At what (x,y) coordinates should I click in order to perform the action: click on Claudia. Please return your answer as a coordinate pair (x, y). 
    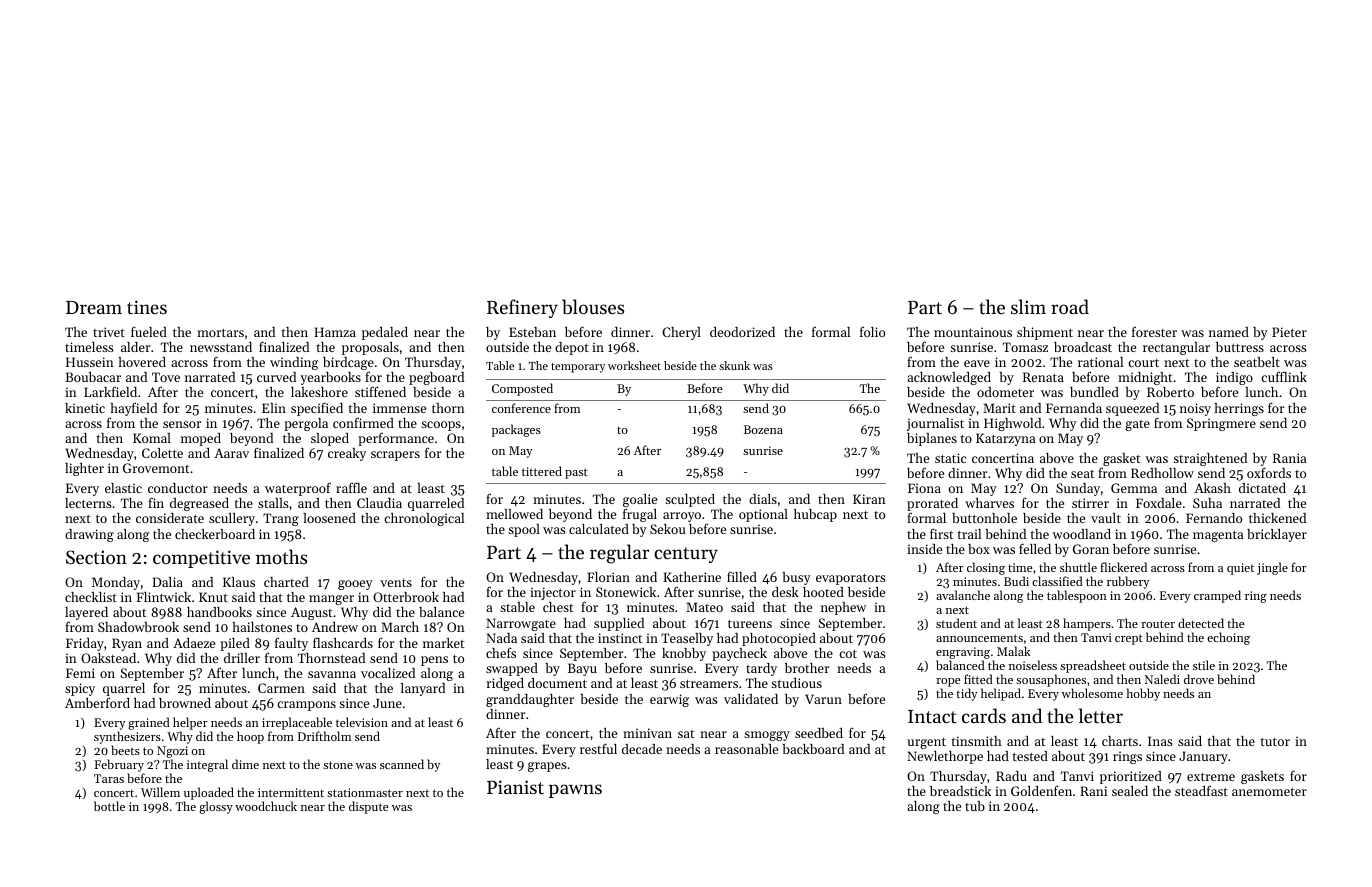
    Looking at the image, I should click on (379, 503).
